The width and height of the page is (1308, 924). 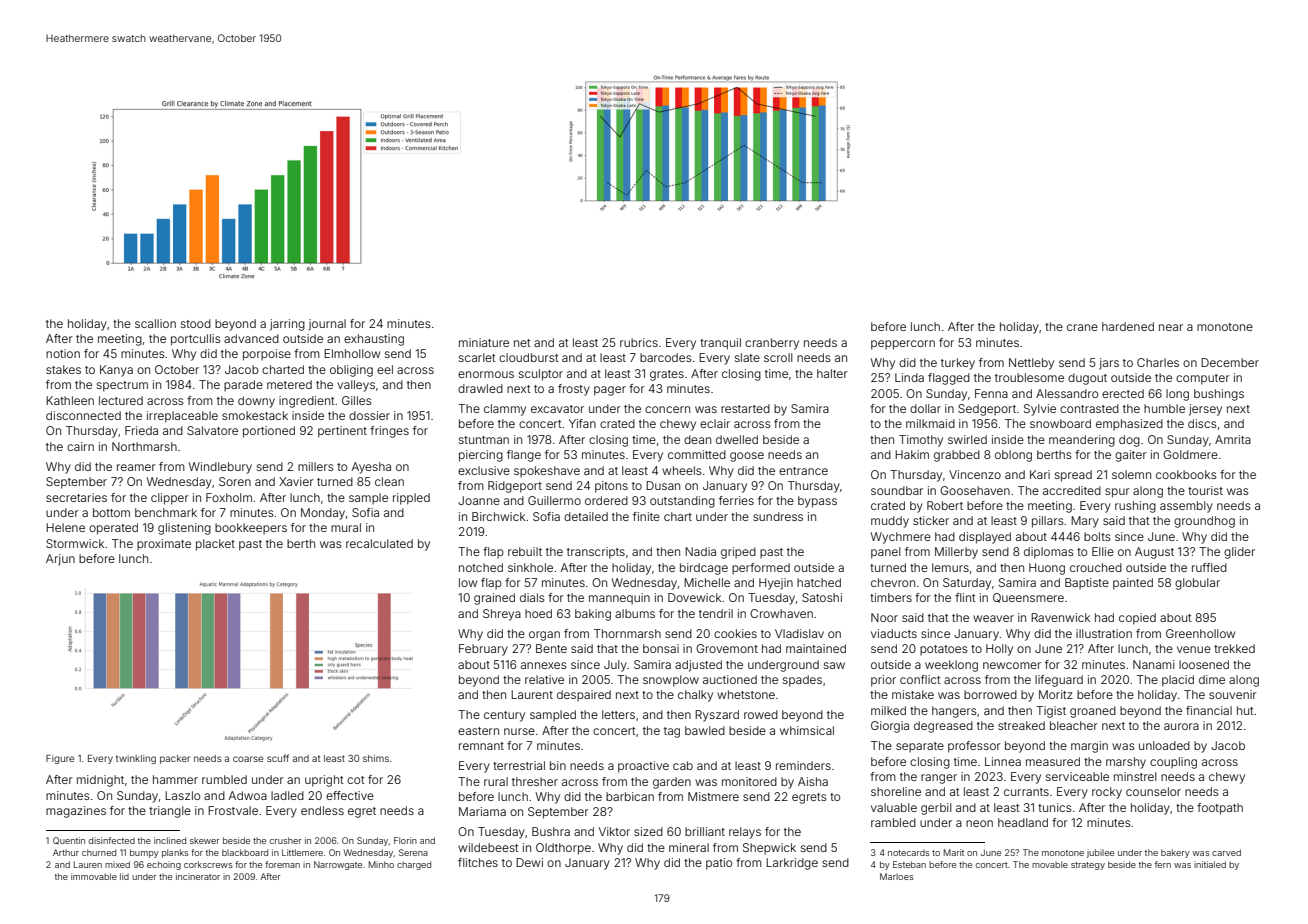 What do you see at coordinates (175, 759) in the page?
I see `packer` at bounding box center [175, 759].
